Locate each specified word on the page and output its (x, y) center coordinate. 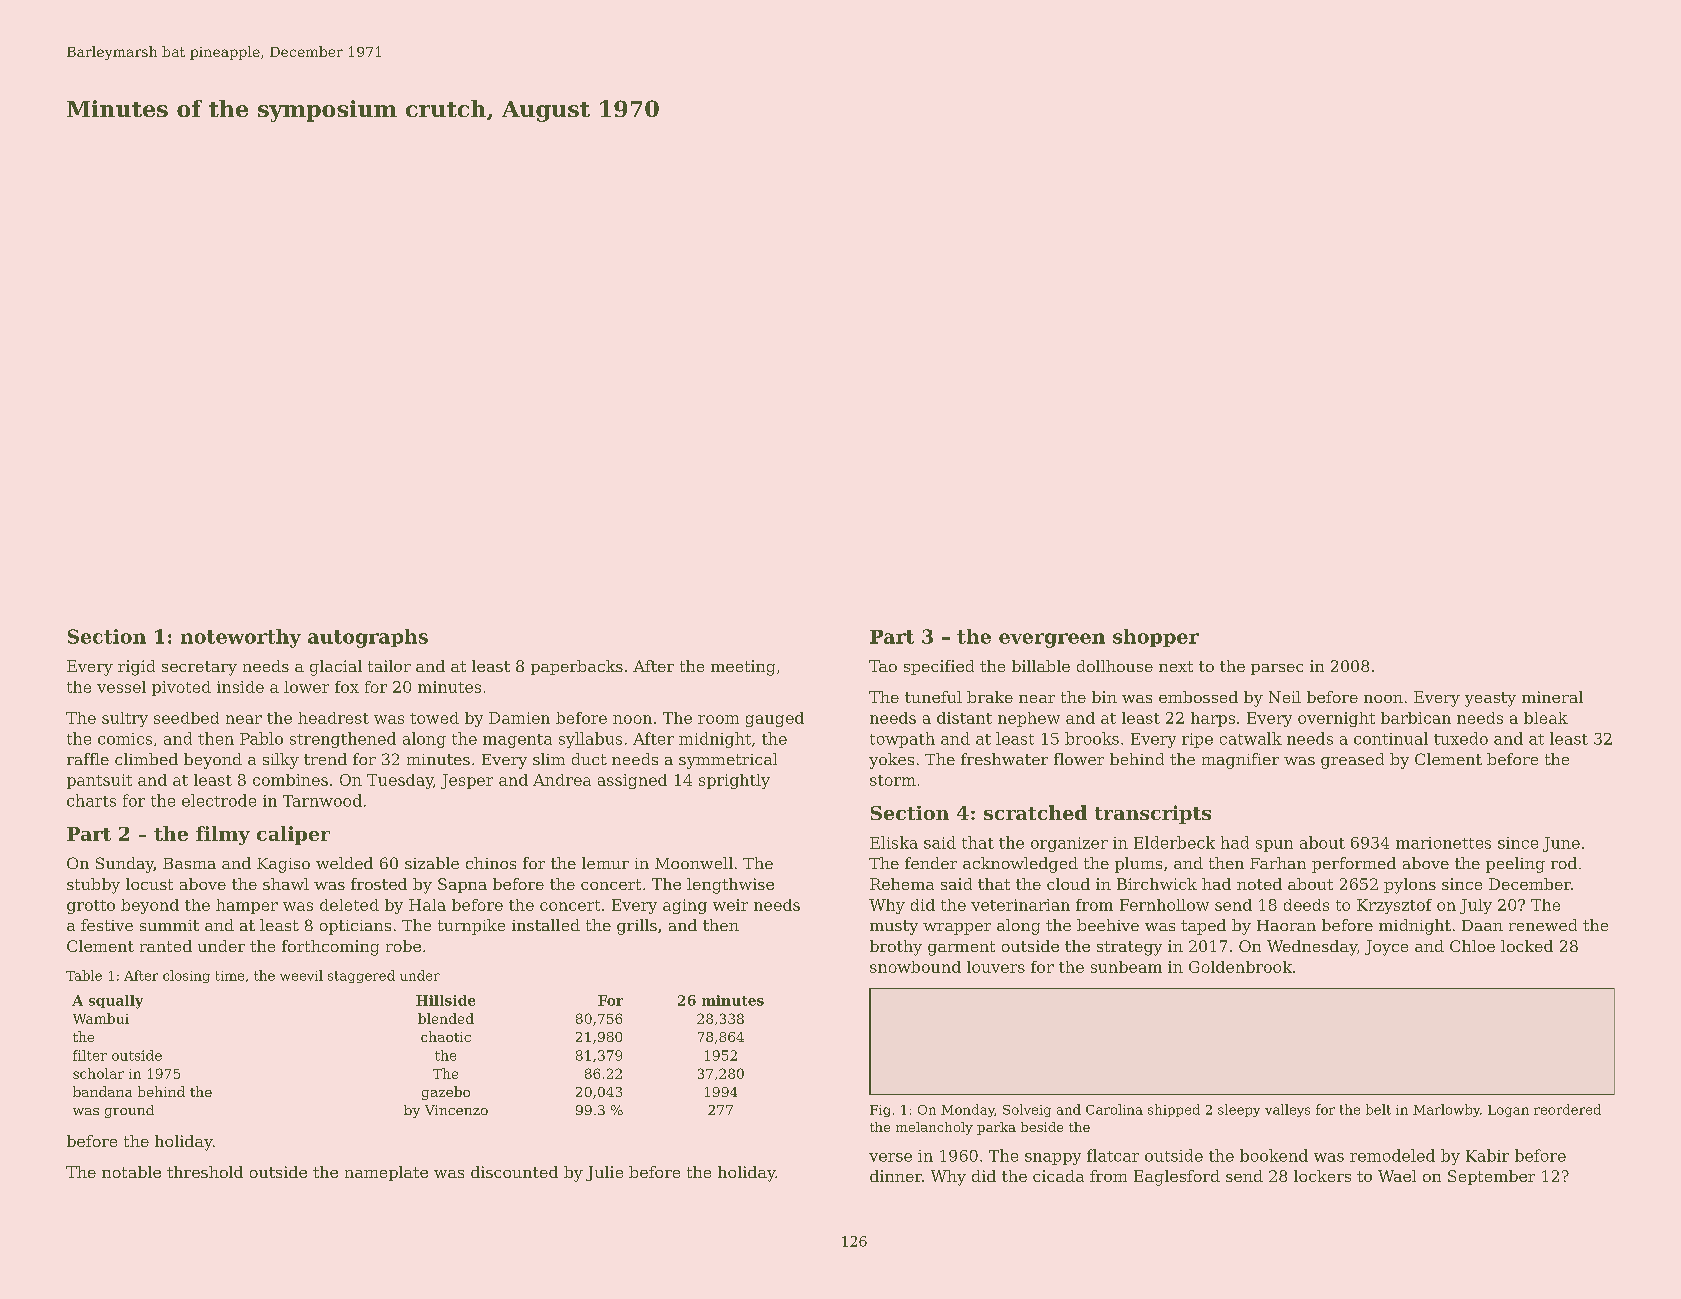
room (718, 719)
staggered (361, 976)
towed (434, 718)
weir (730, 905)
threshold (205, 1172)
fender (931, 863)
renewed (1543, 925)
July (1476, 906)
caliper (293, 835)
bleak (1546, 718)
